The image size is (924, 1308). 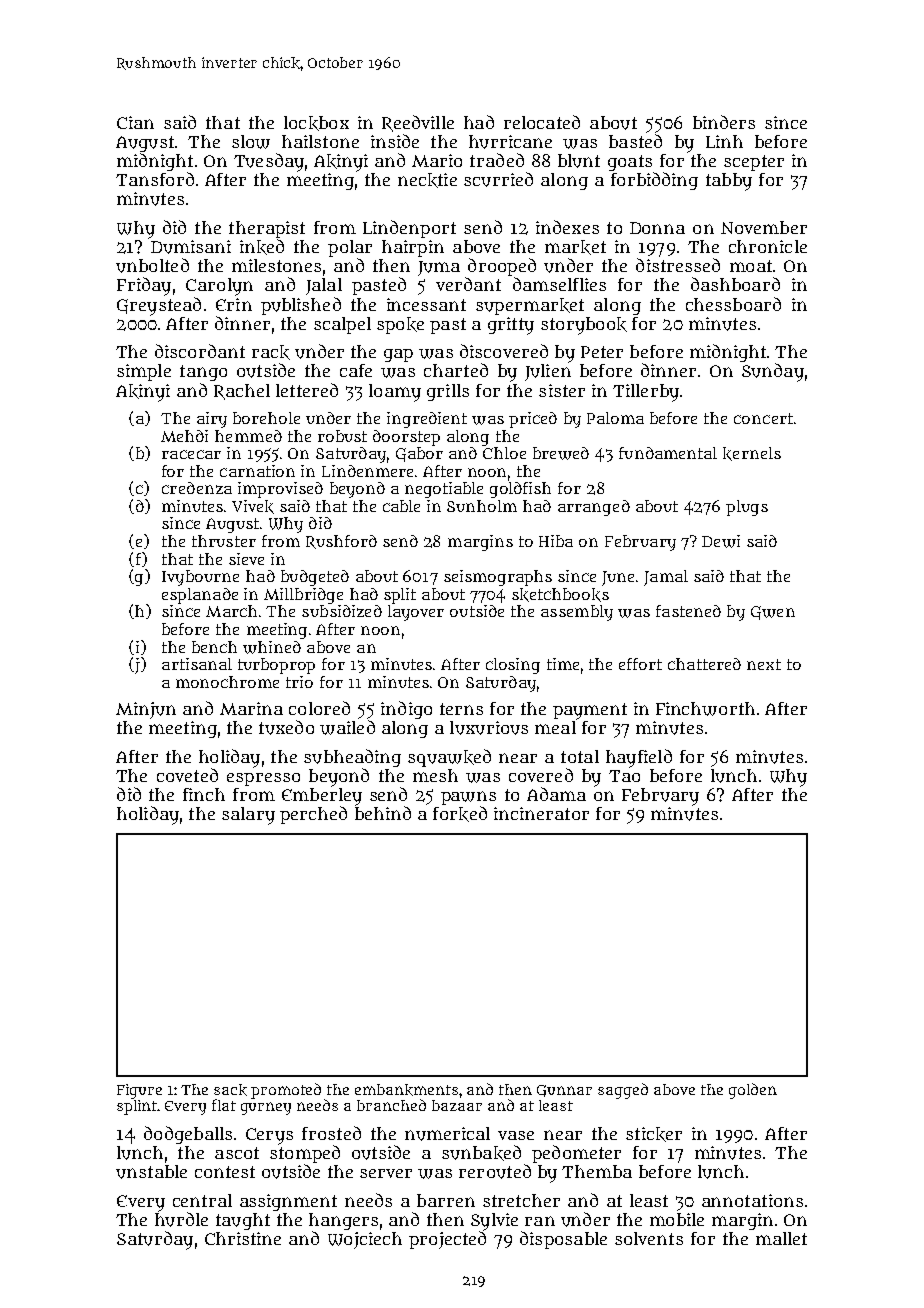 I want to click on projected, so click(x=447, y=1240).
